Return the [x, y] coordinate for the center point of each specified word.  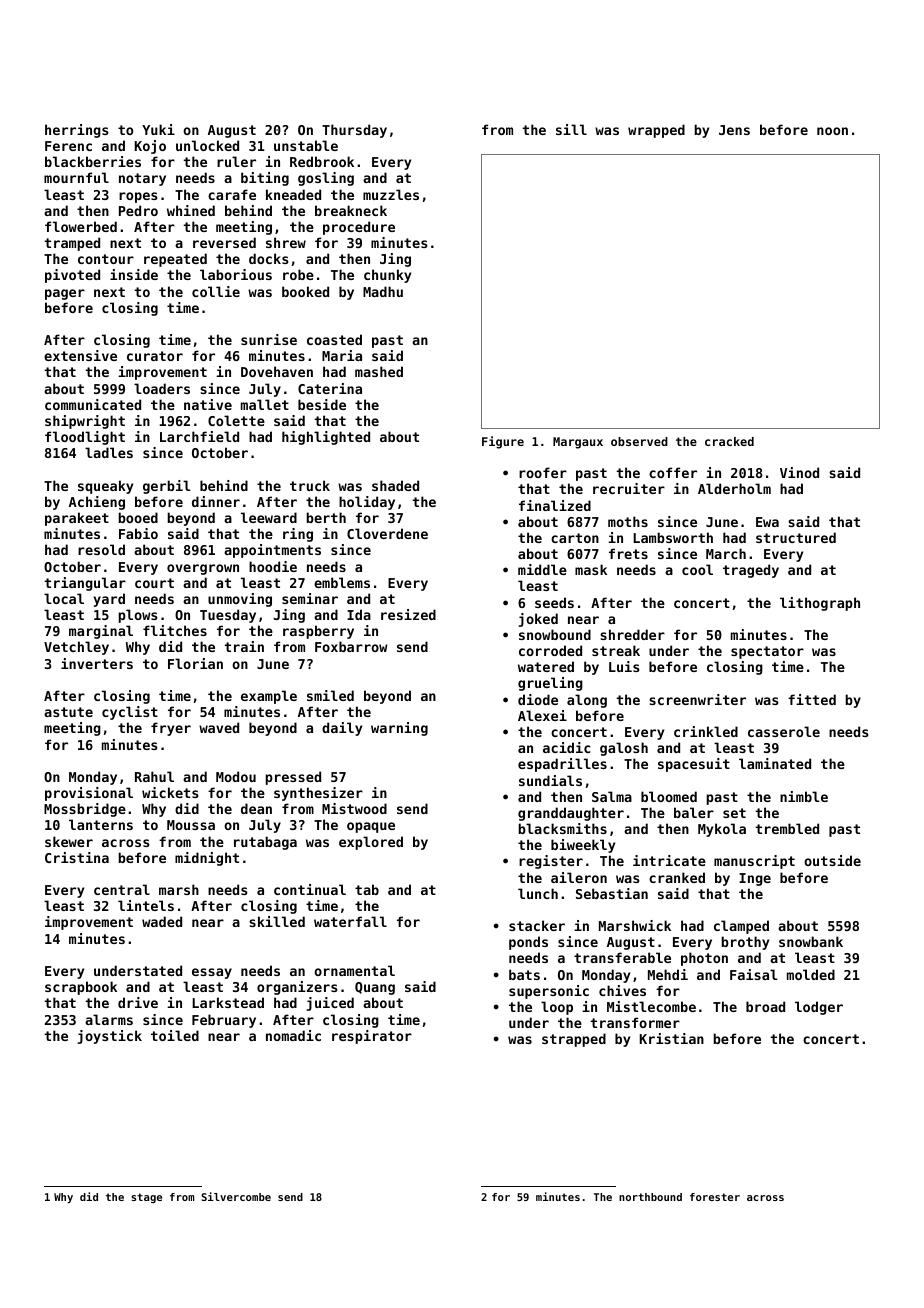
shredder [632, 634]
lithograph [820, 604]
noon [832, 131]
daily [342, 729]
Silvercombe [236, 1196]
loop [557, 1008]
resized [408, 614]
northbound [650, 1197]
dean [256, 808]
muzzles [391, 194]
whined [191, 210]
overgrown [203, 569]
